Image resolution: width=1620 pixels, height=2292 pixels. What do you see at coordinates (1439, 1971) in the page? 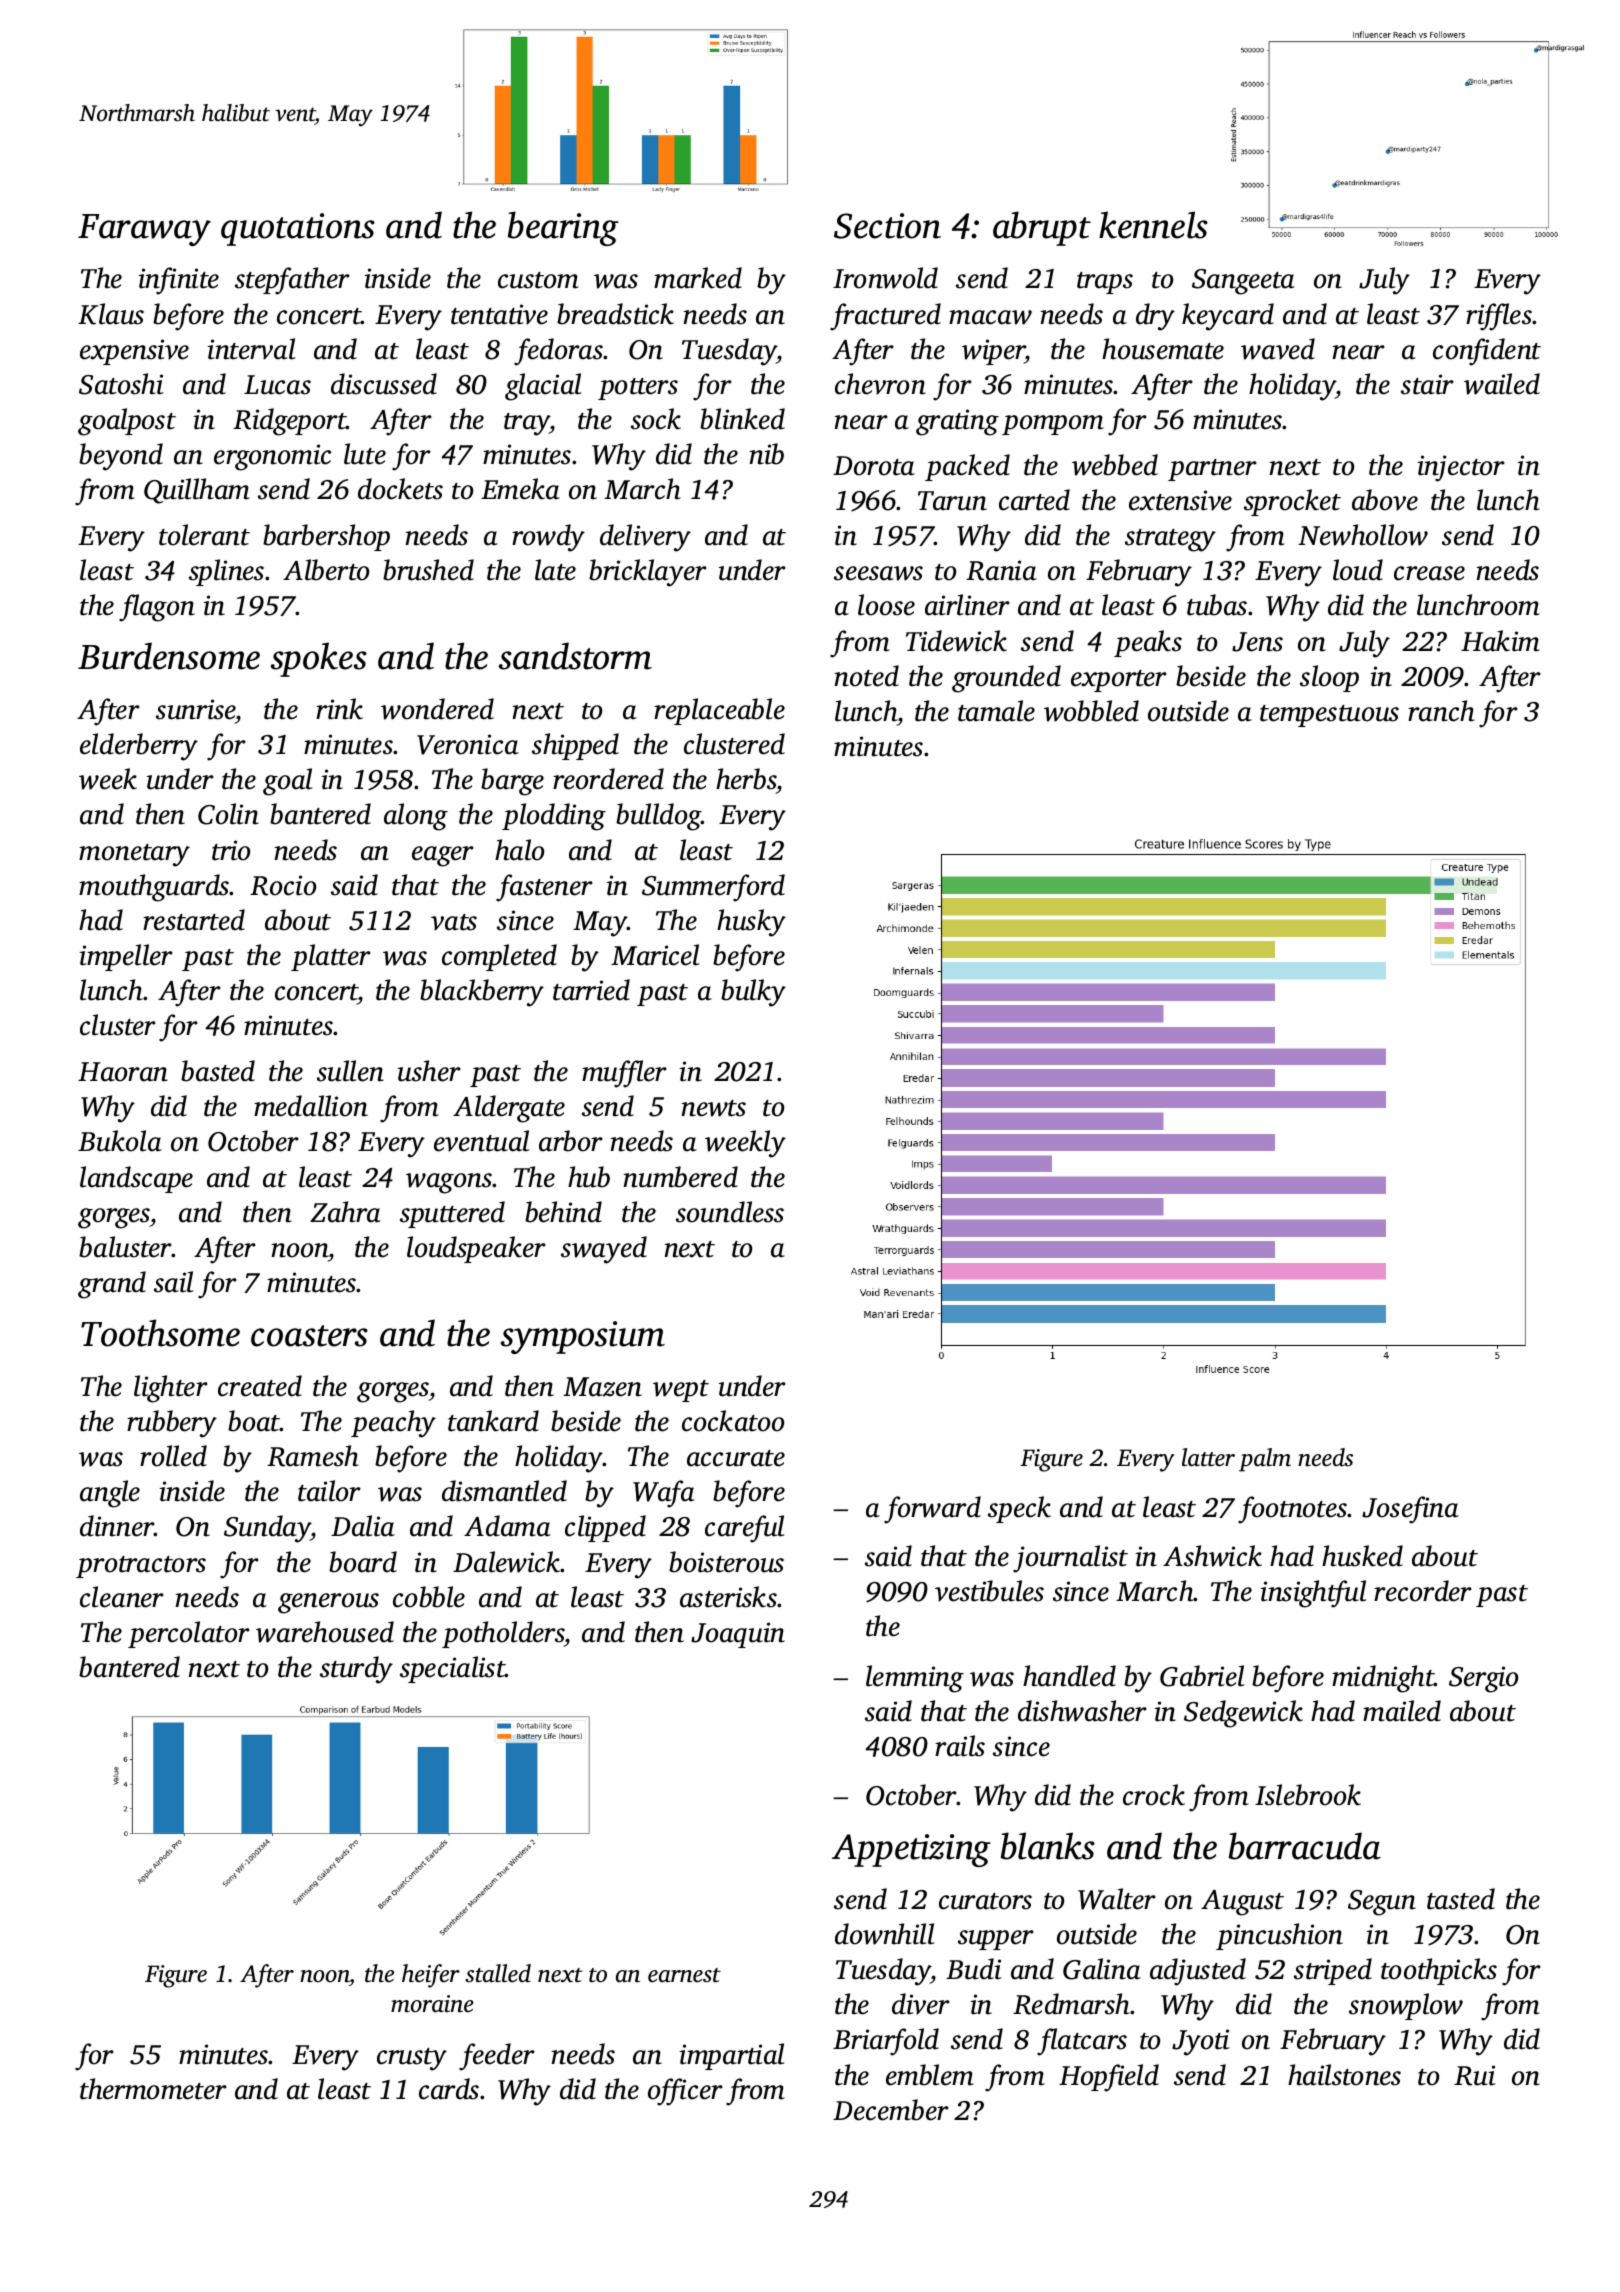
I see `toothpicks` at bounding box center [1439, 1971].
